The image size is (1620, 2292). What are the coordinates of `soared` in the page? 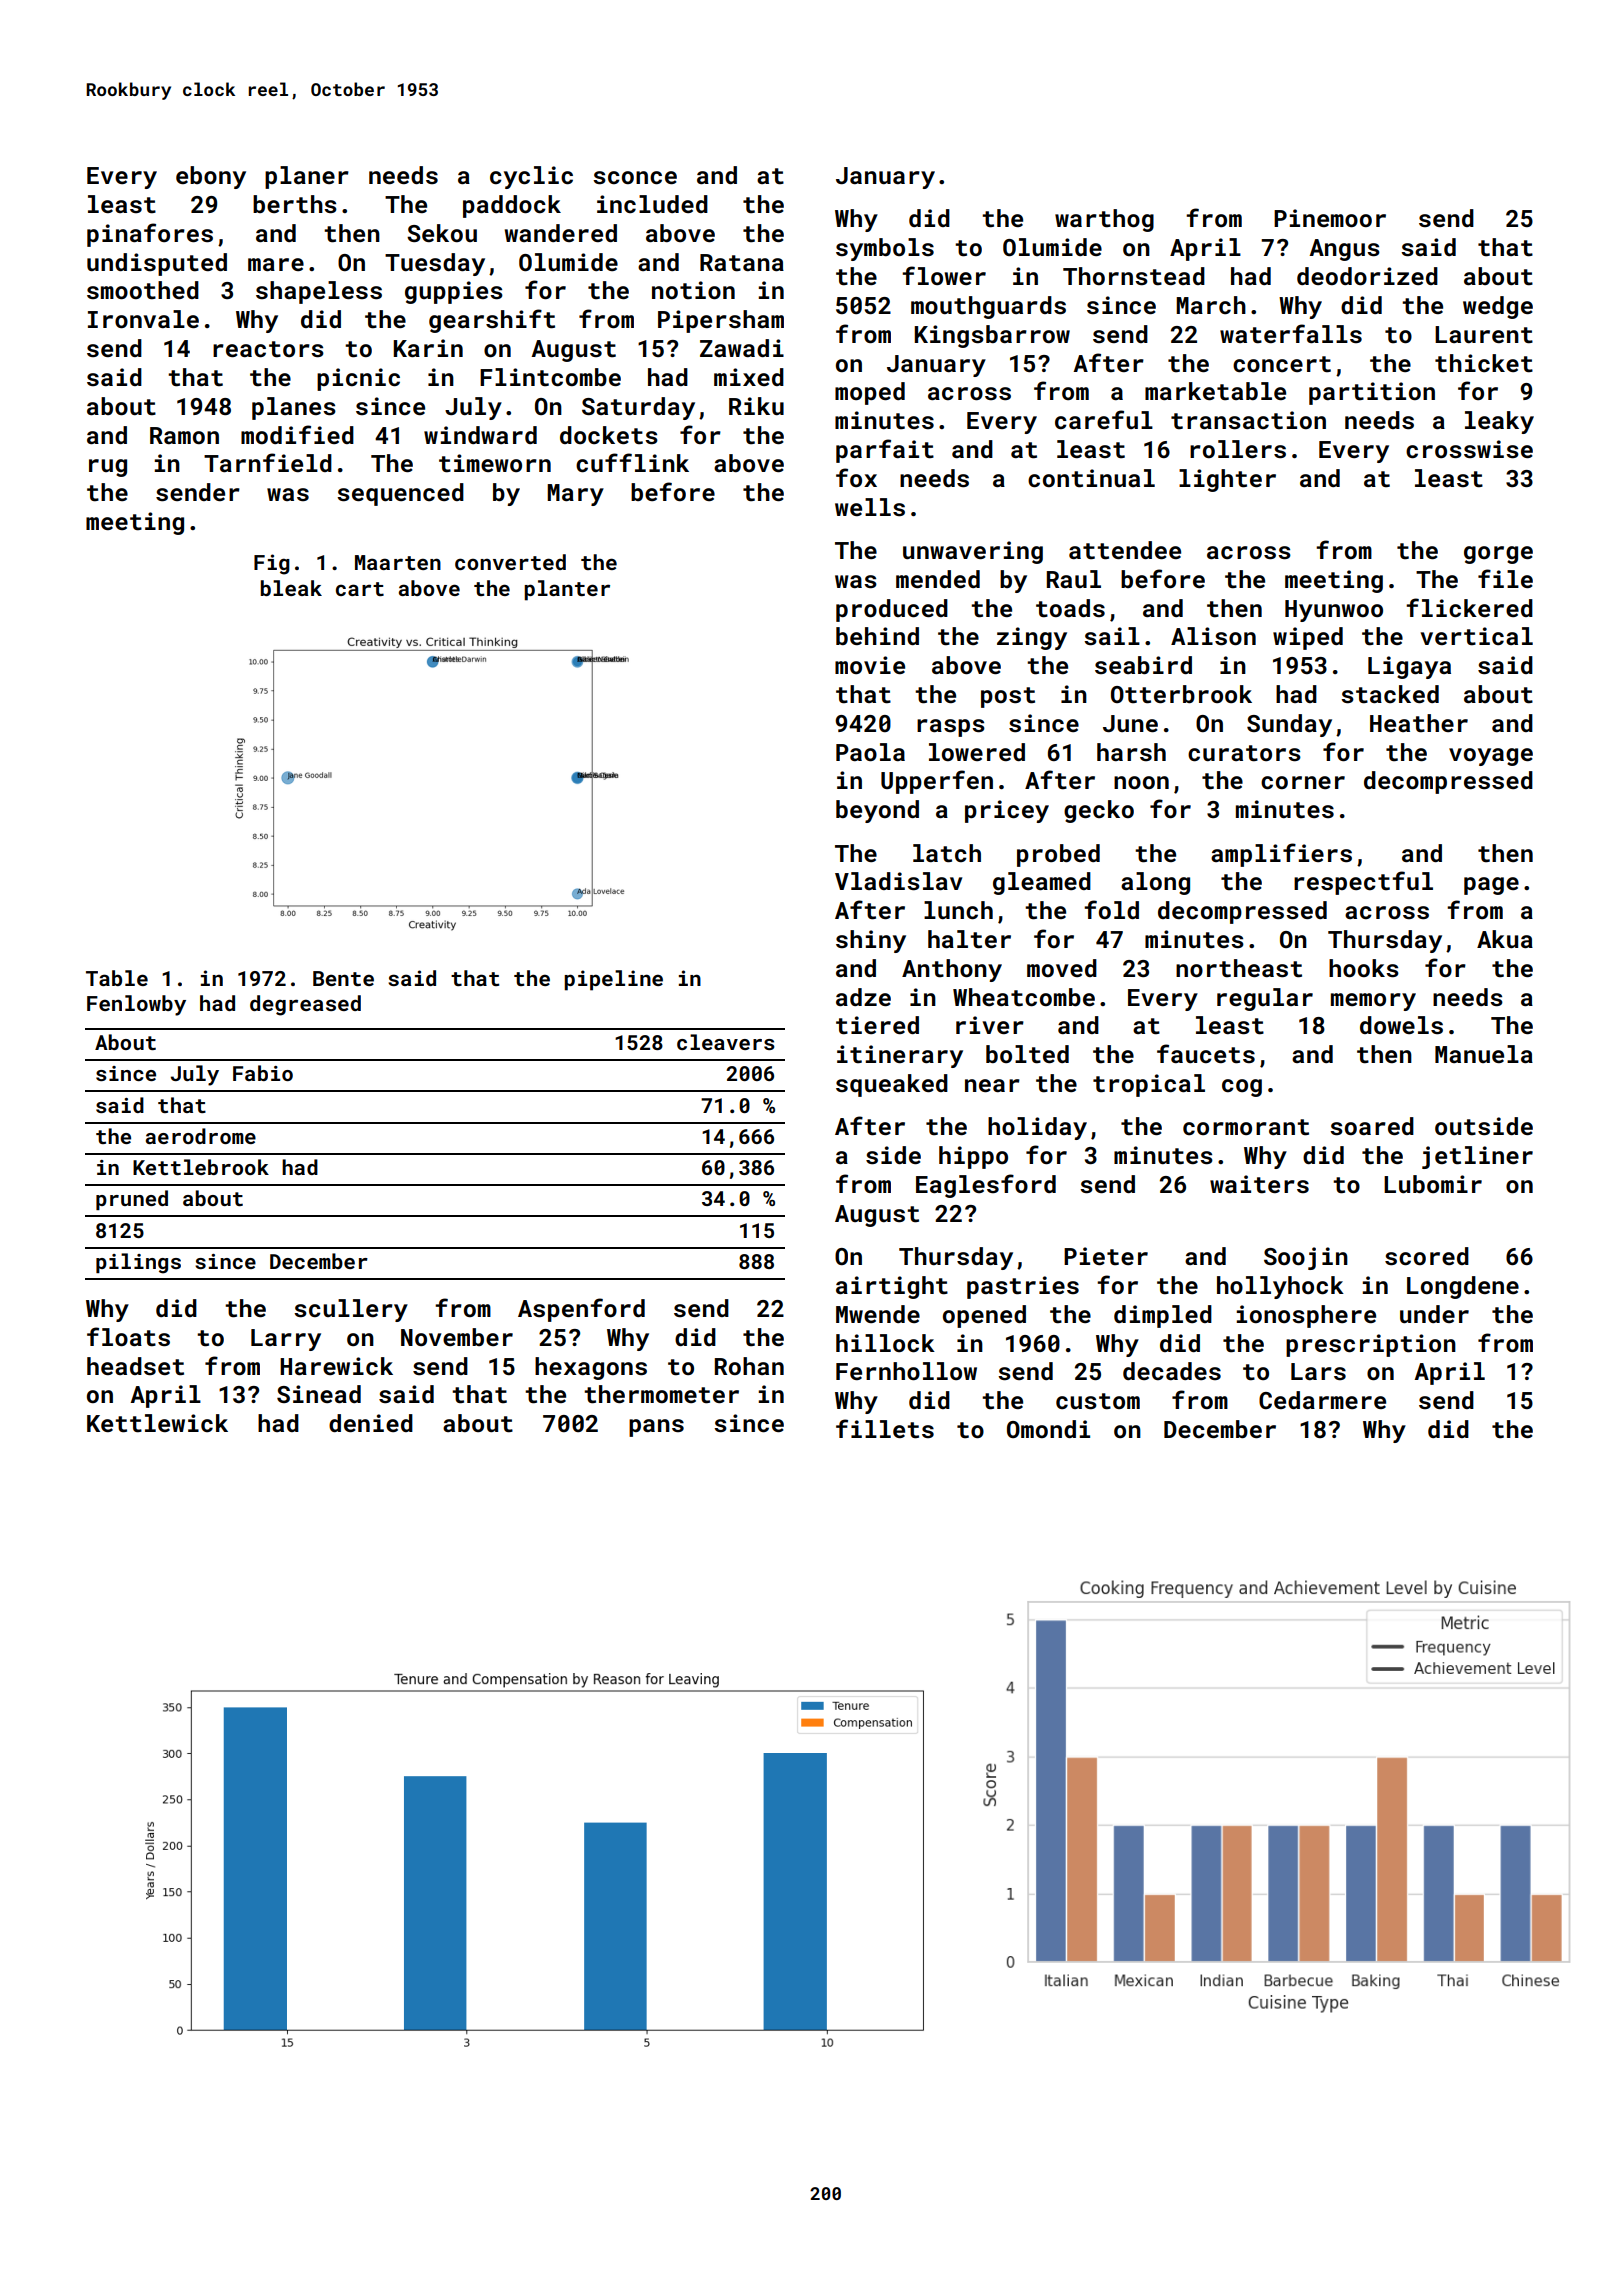 It's located at (1372, 1126).
